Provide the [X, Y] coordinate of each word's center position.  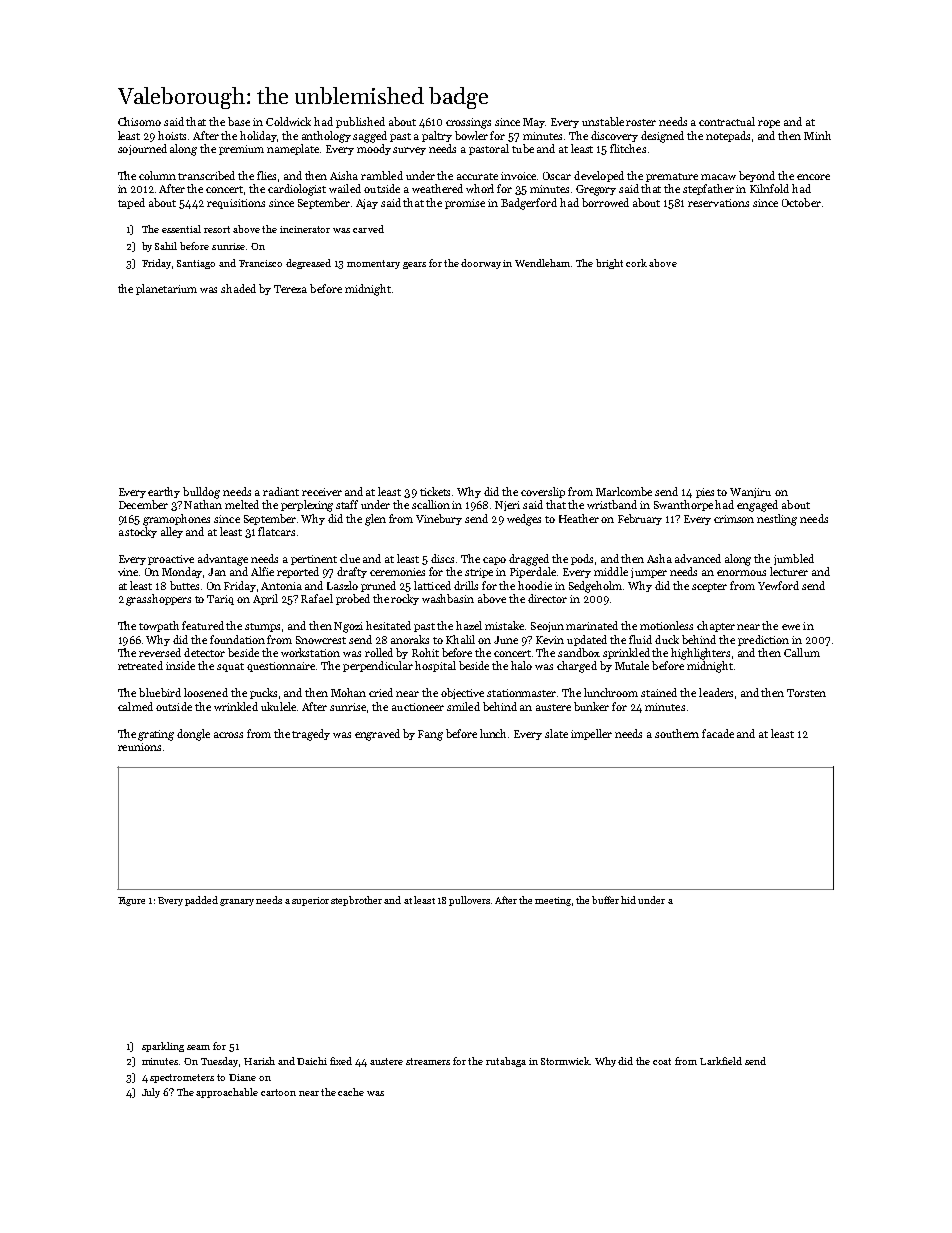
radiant [281, 491]
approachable [227, 1093]
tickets [435, 491]
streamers [428, 1061]
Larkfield [721, 1061]
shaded [238, 288]
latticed [432, 585]
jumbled [794, 559]
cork [636, 263]
